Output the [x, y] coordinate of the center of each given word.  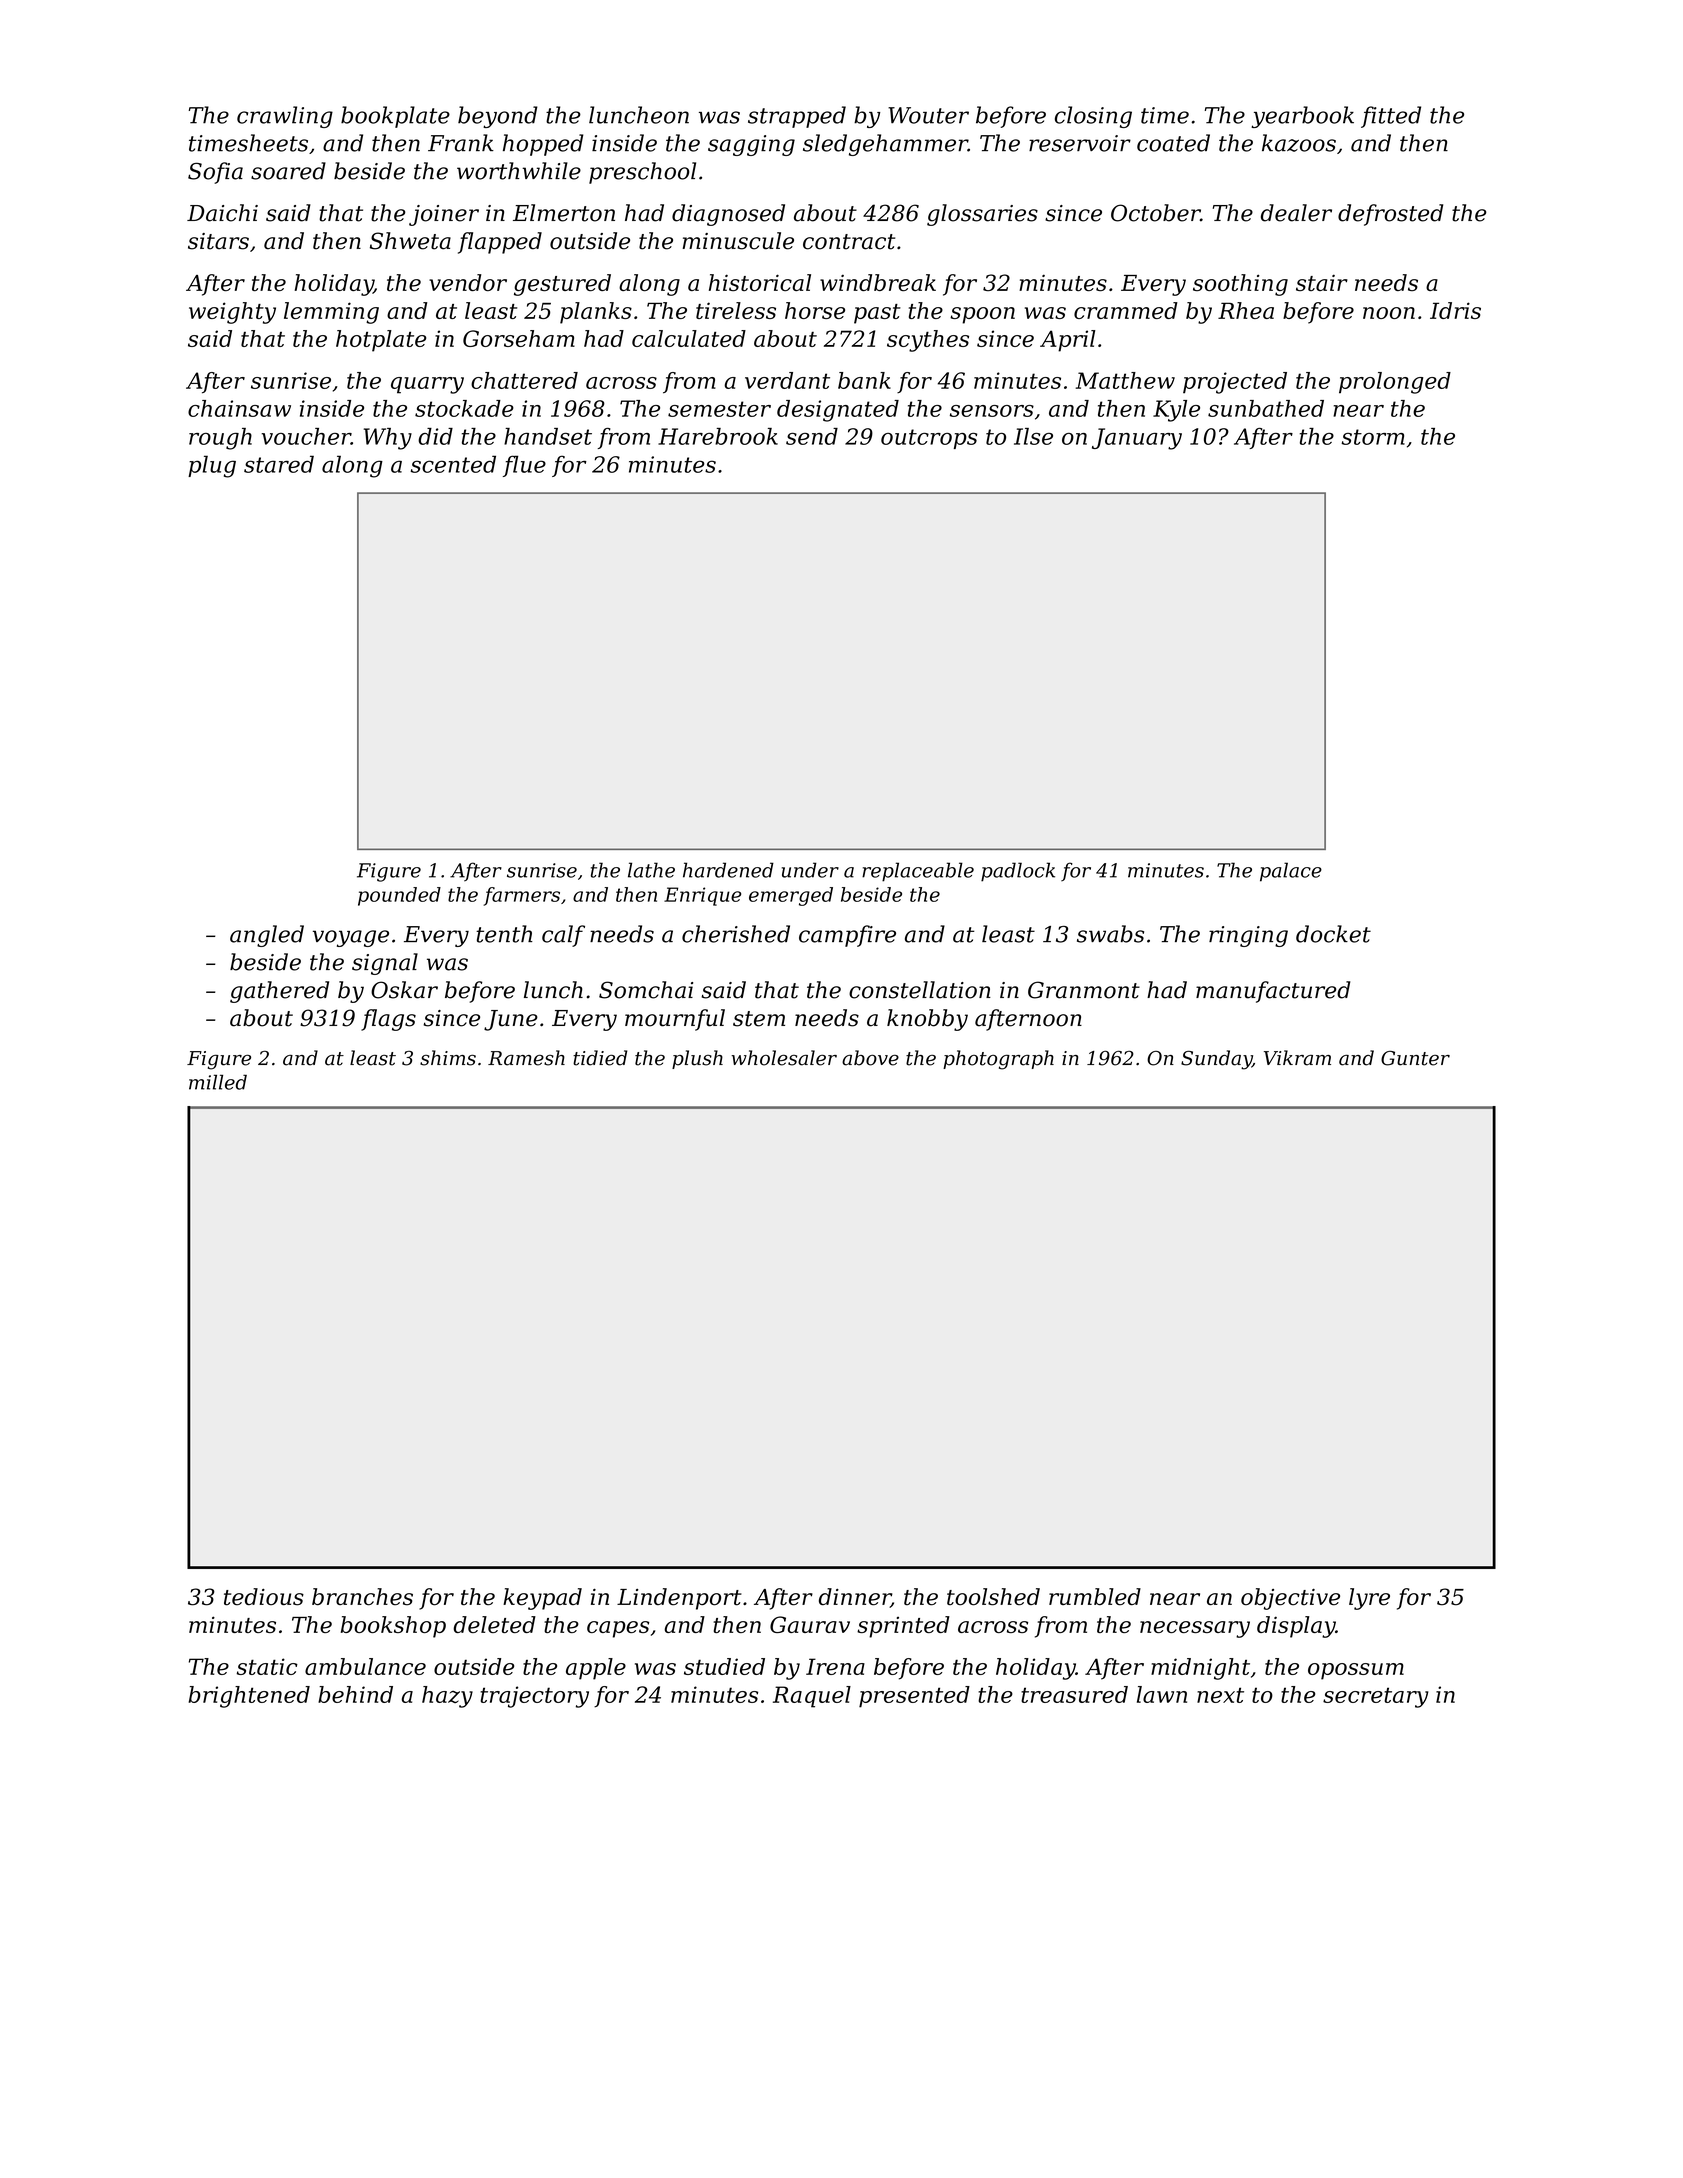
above [870, 1058]
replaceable [918, 872]
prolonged [1395, 383]
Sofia [215, 173]
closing [1093, 117]
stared [279, 464]
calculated [689, 338]
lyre [1369, 1599]
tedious [264, 1597]
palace [1291, 872]
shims [448, 1058]
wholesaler [784, 1058]
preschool [642, 173]
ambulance [365, 1666]
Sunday [1216, 1060]
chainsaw [239, 408]
